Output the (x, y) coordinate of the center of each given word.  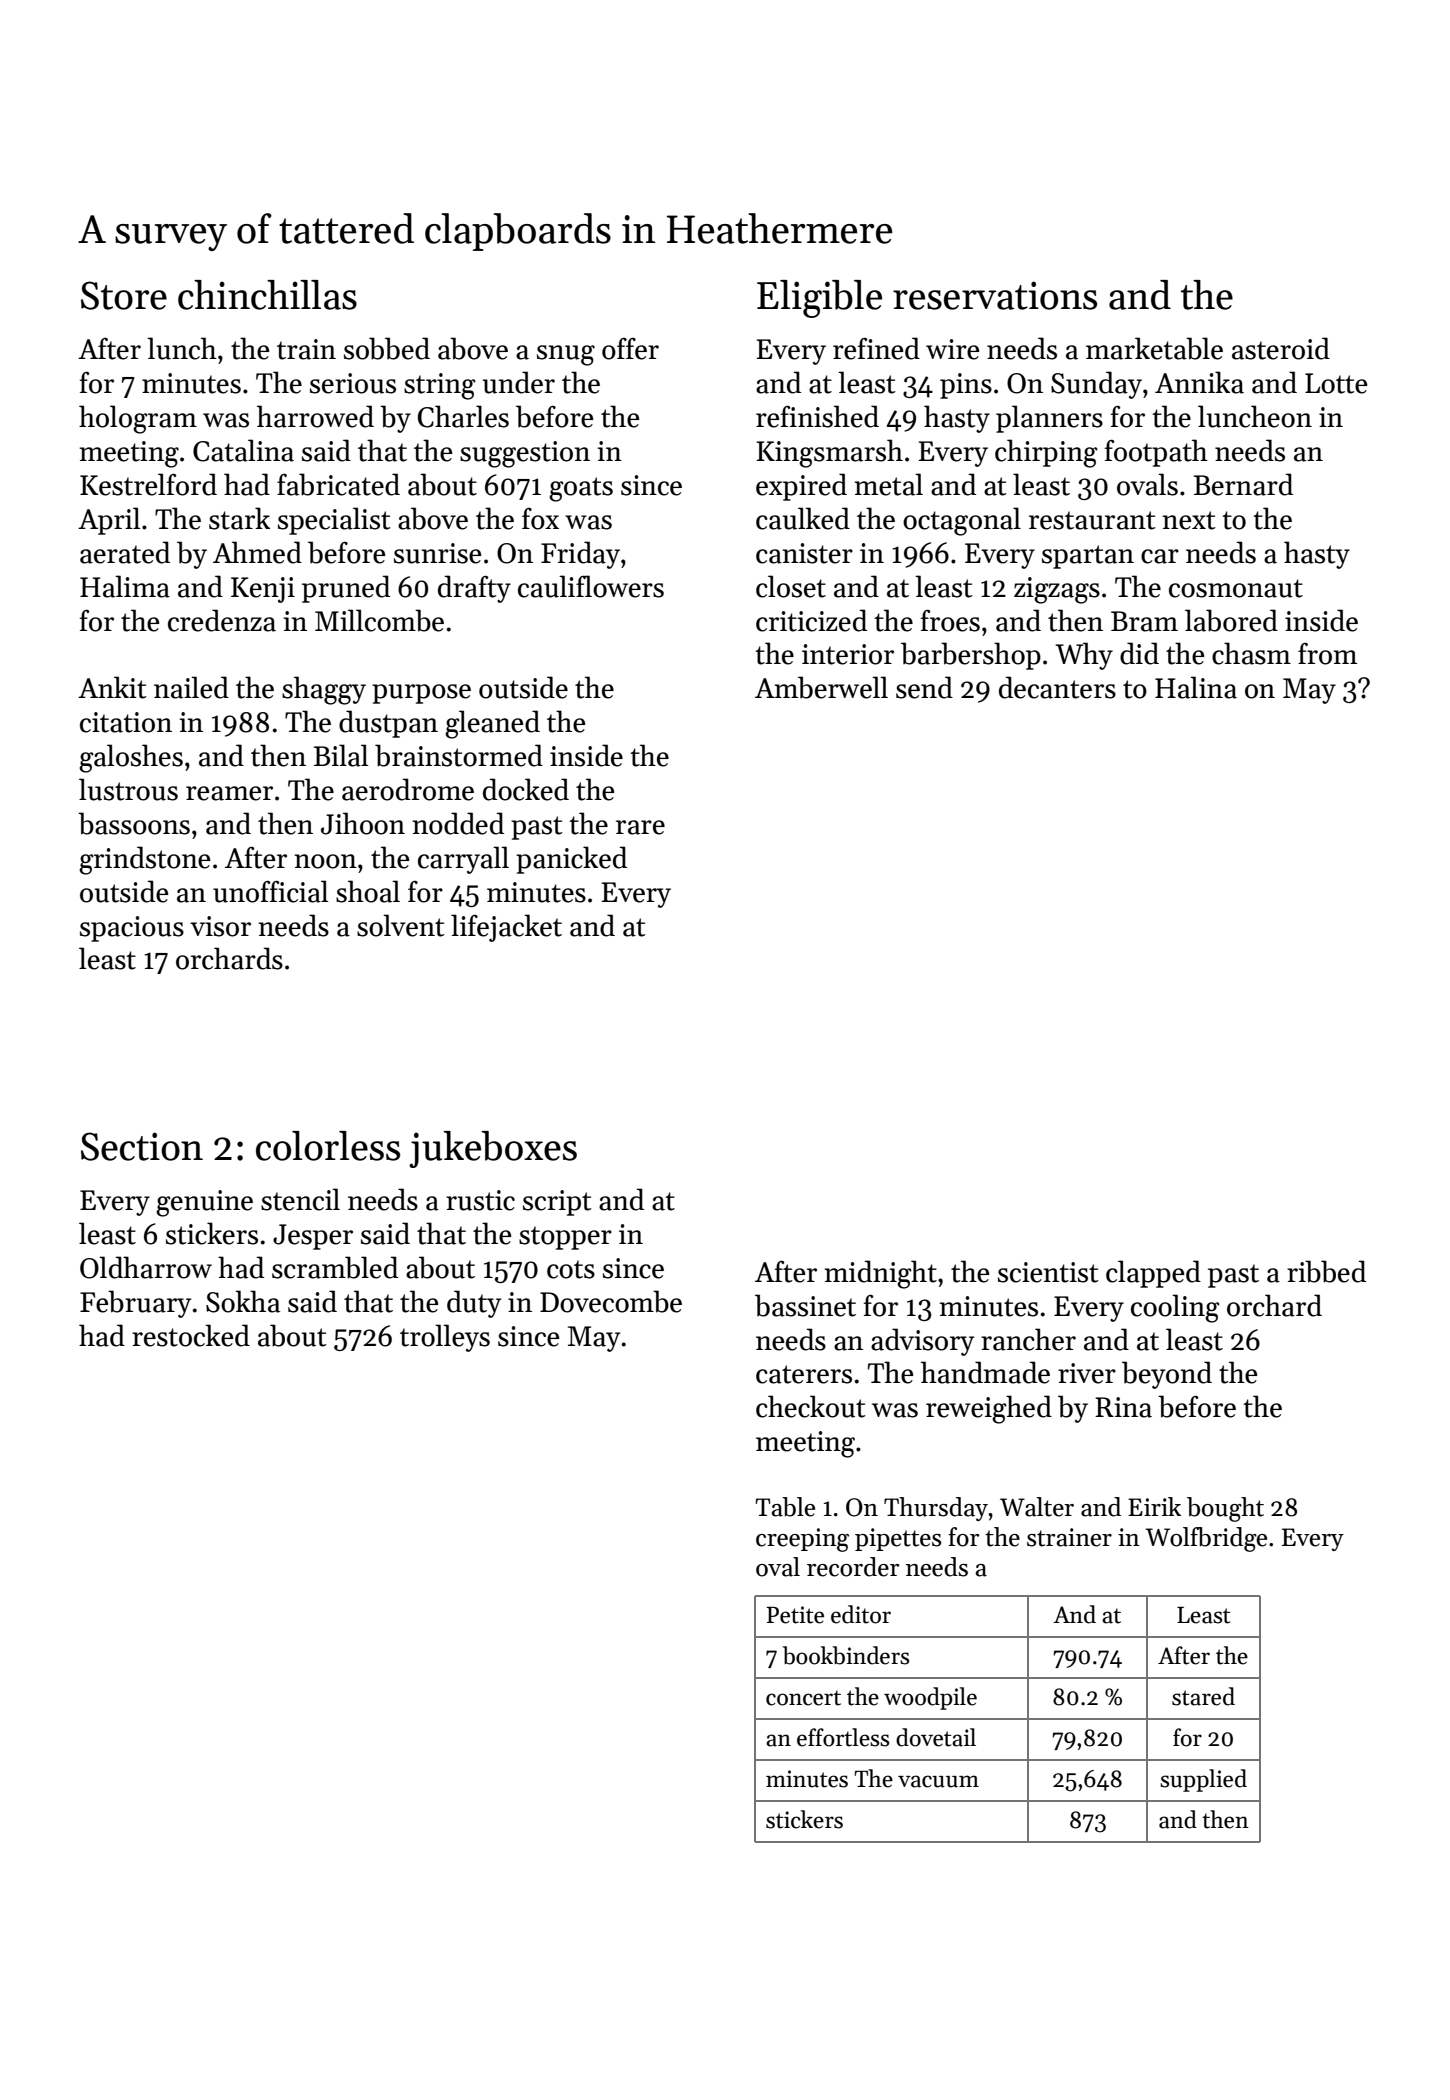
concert (803, 1698)
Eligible (819, 299)
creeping (802, 1540)
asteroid (1281, 348)
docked (526, 789)
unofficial (270, 891)
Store (124, 295)
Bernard (1243, 484)
